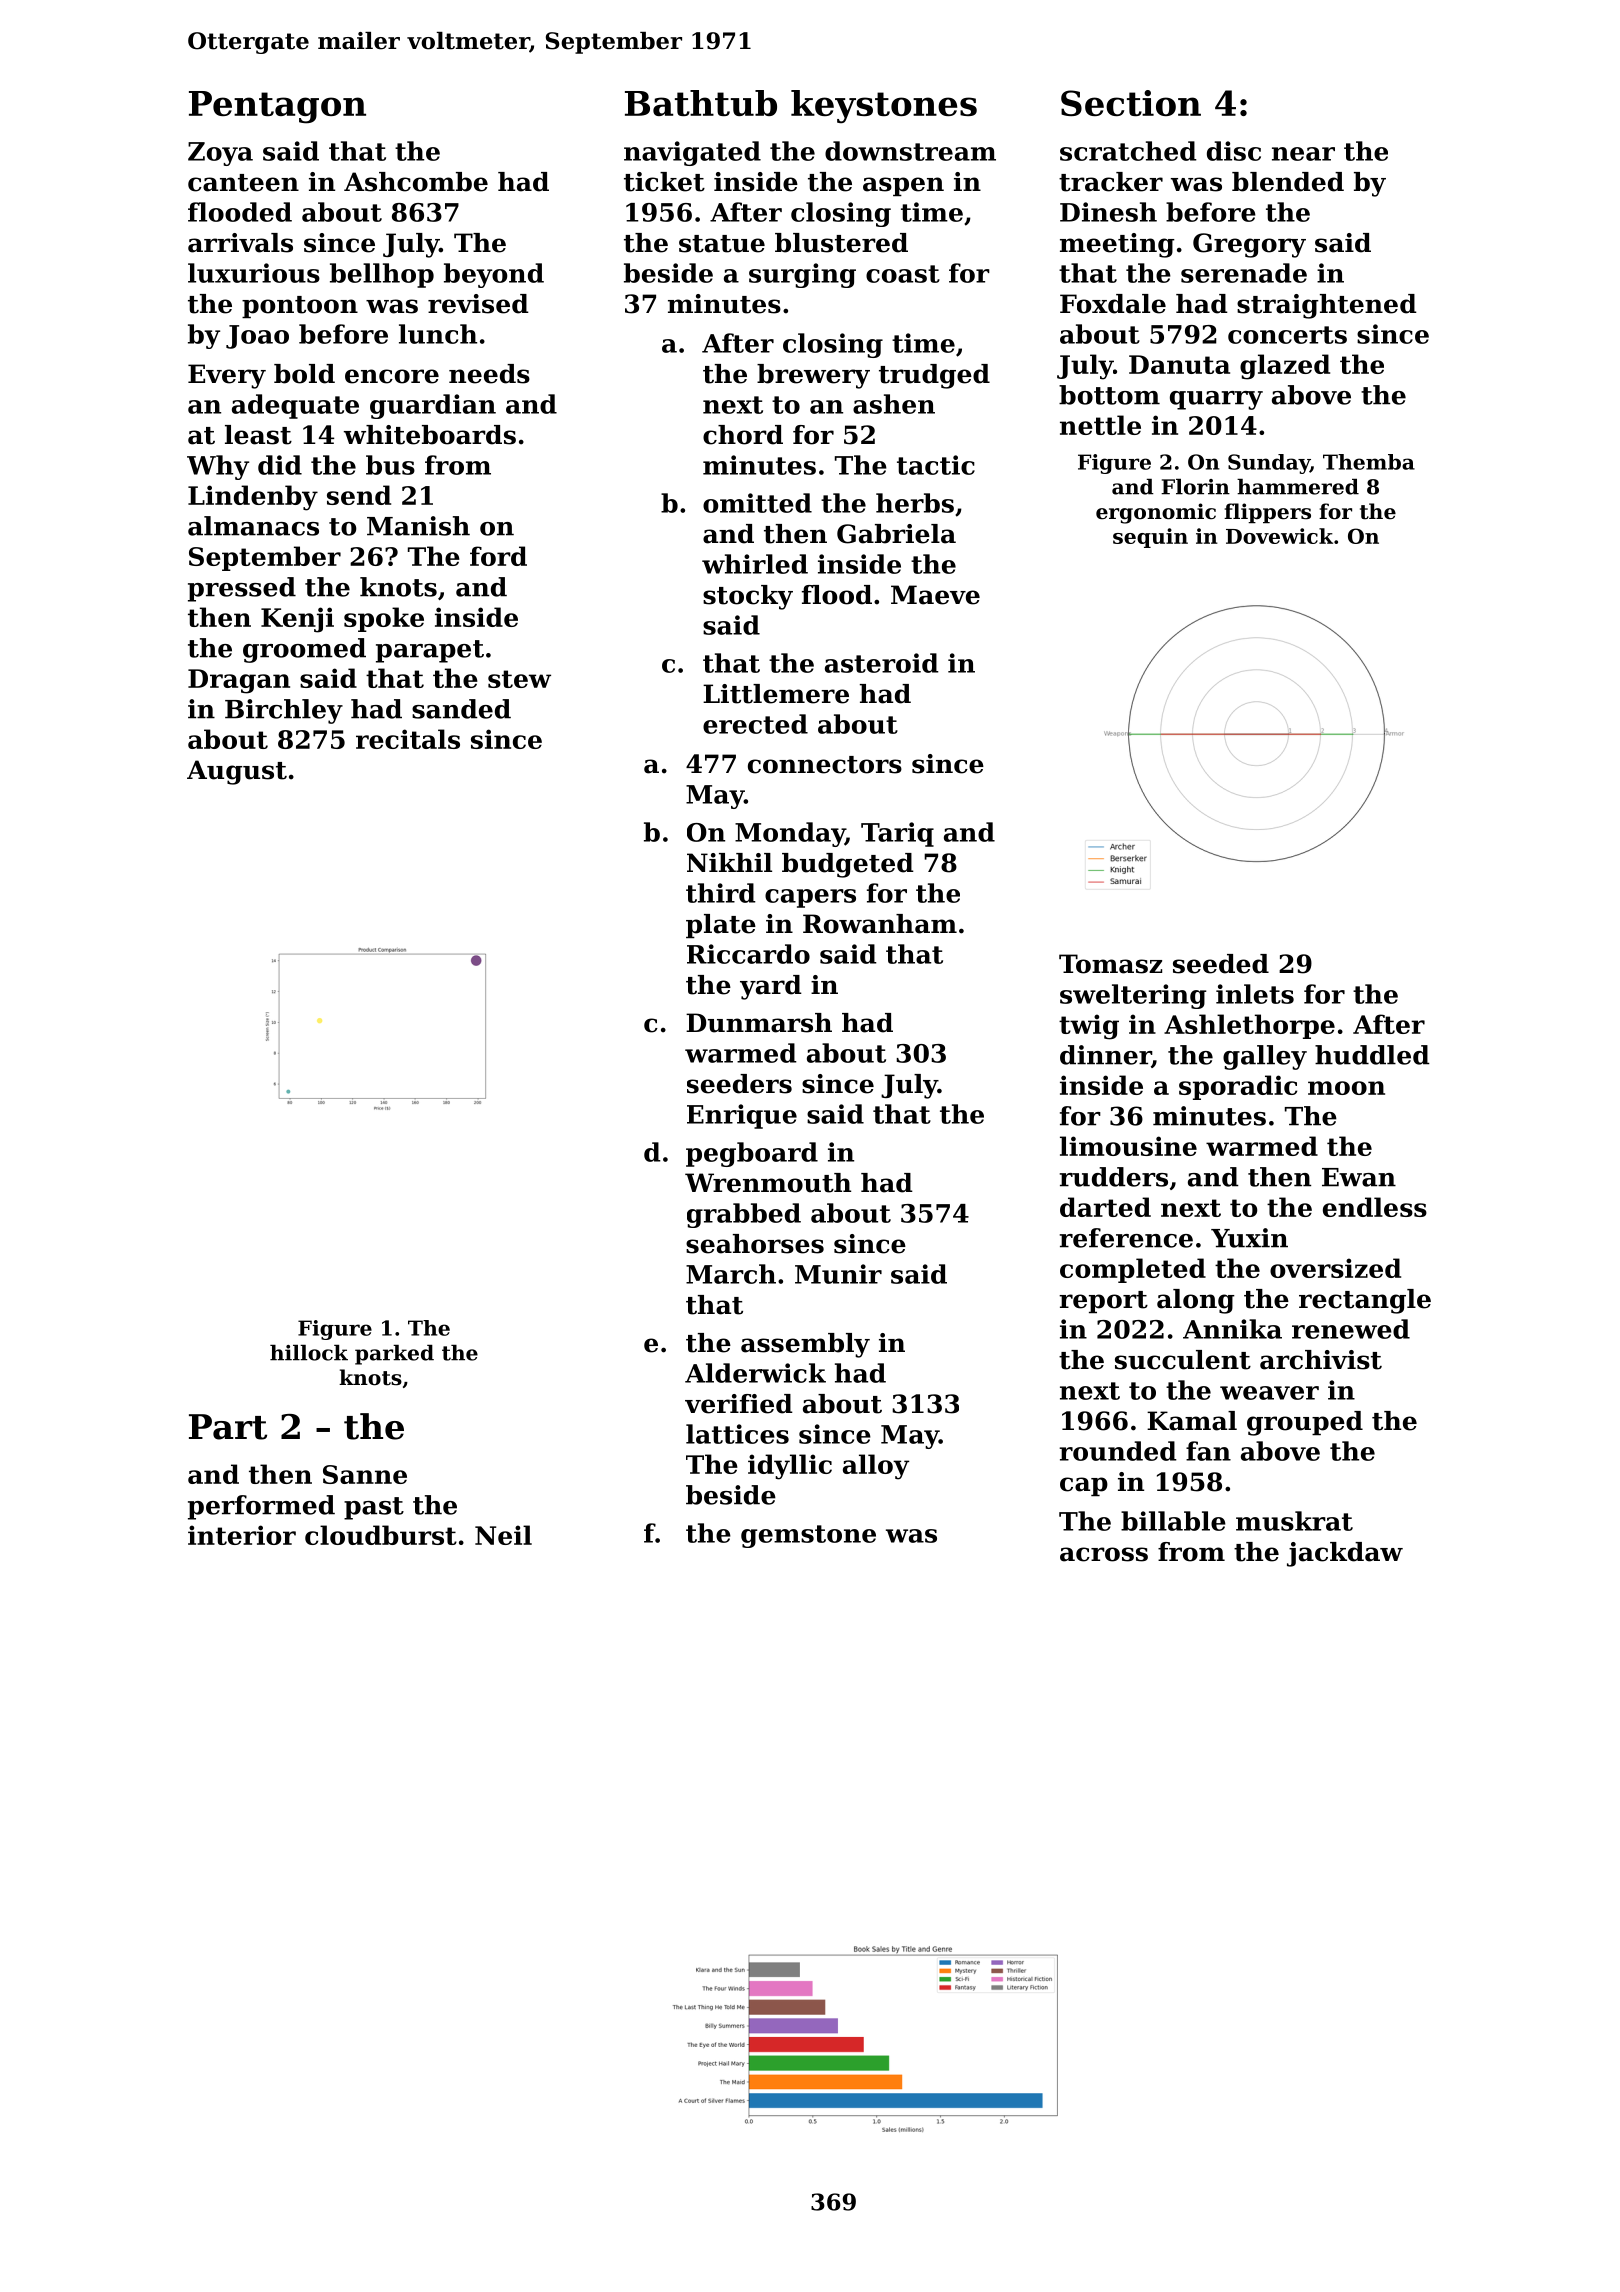  I want to click on Bathtub, so click(701, 103).
